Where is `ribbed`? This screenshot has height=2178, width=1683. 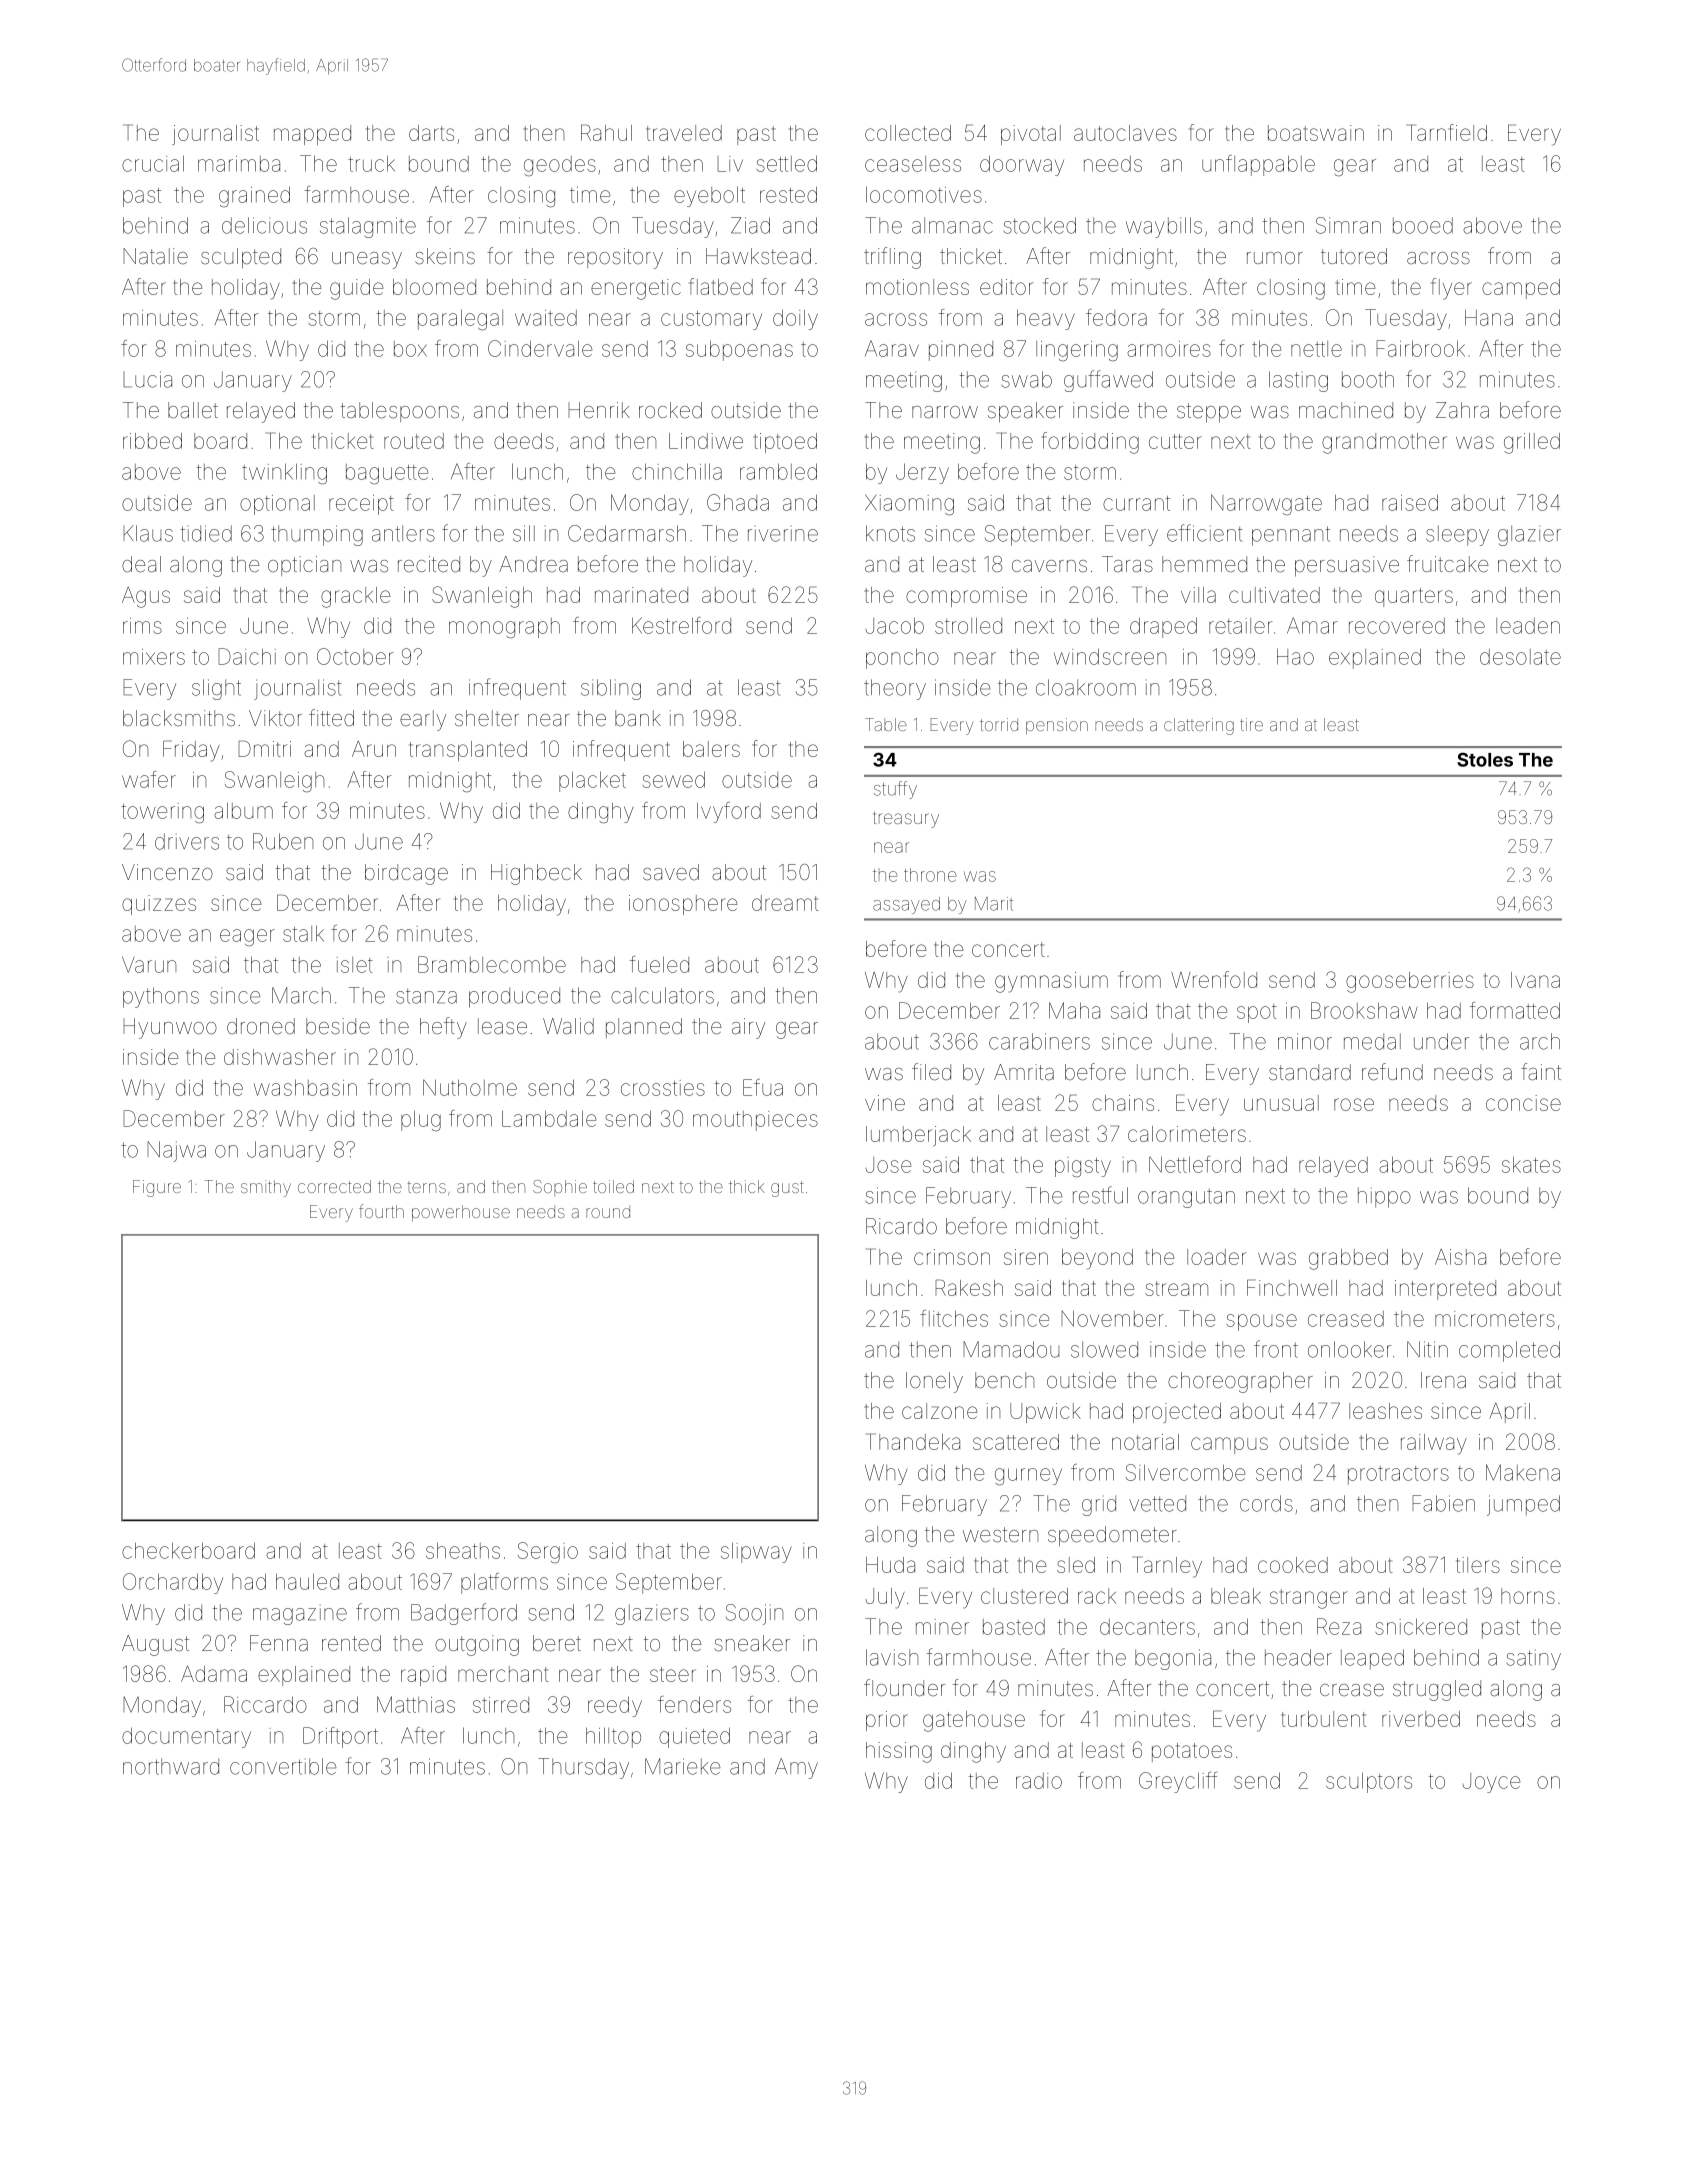 ribbed is located at coordinates (152, 441).
